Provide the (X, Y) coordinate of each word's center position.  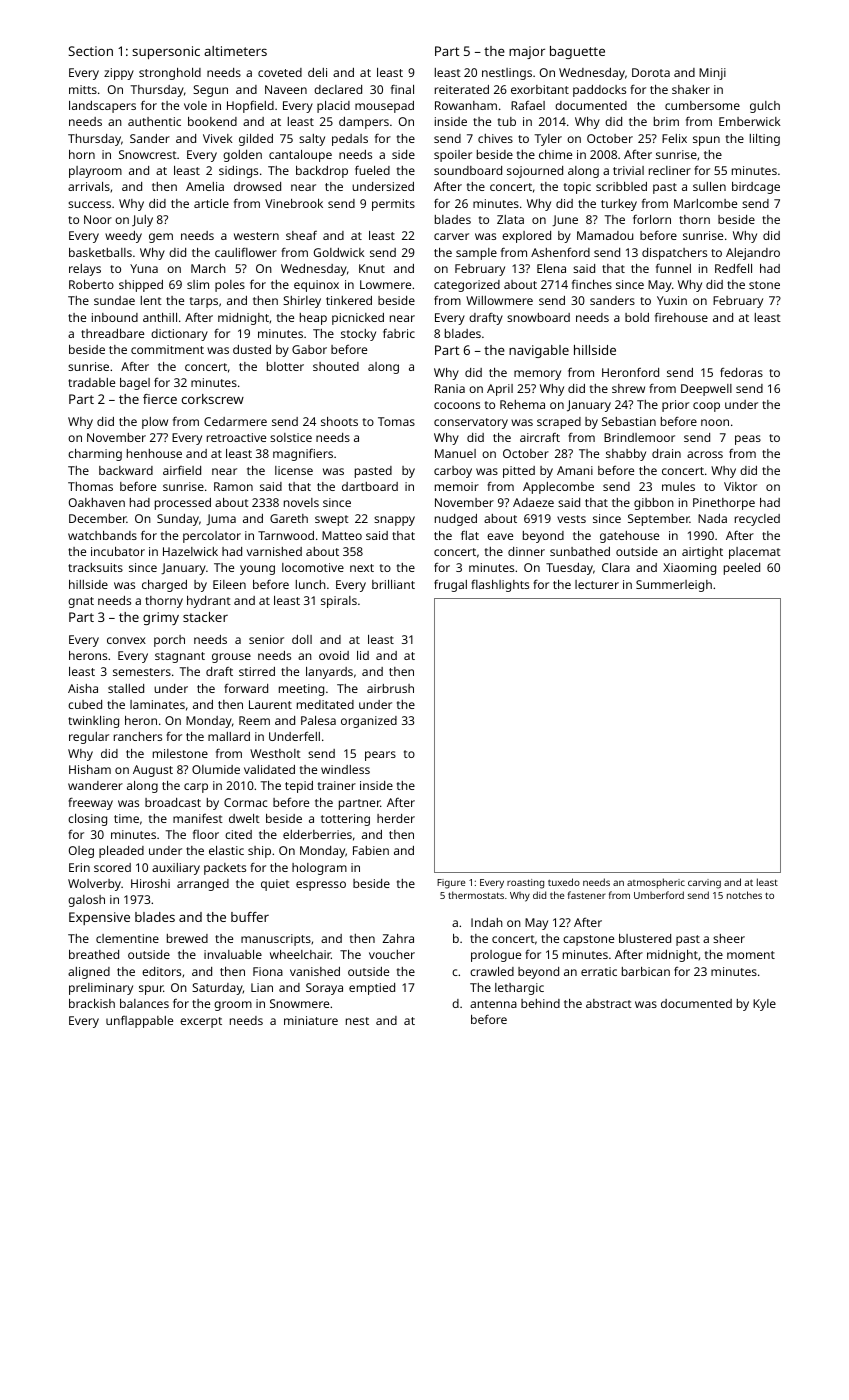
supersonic (166, 52)
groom (233, 1006)
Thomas (90, 486)
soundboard (468, 170)
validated (269, 769)
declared (338, 89)
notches (744, 895)
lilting (765, 140)
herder (396, 818)
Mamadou (605, 235)
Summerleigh (674, 586)
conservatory (471, 423)
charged (164, 586)
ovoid (334, 655)
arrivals (89, 186)
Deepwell (706, 390)
